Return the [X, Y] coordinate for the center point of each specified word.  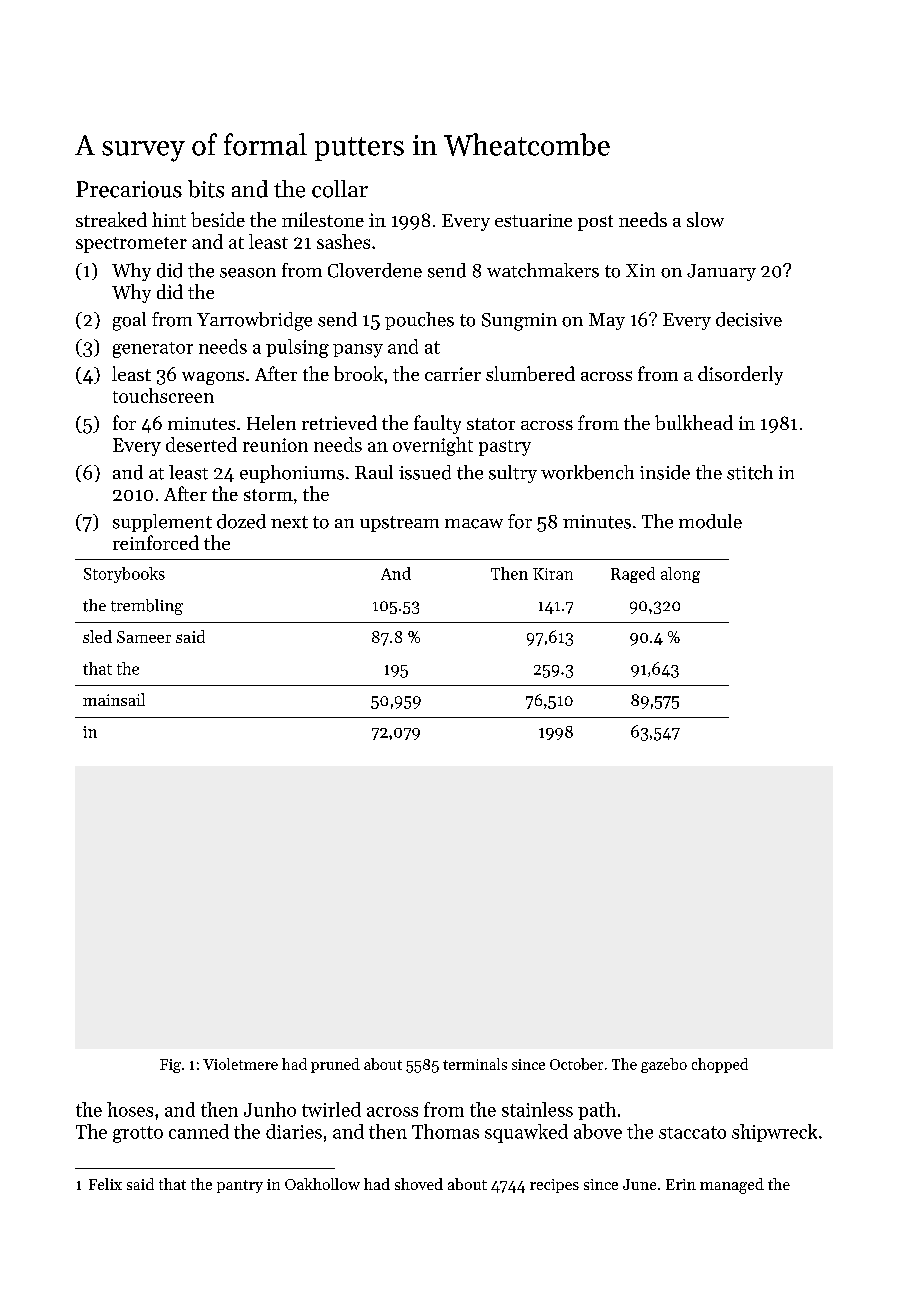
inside [665, 472]
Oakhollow [322, 1184]
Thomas [445, 1131]
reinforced [156, 542]
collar [340, 189]
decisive [749, 319]
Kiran [553, 574]
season [248, 273]
